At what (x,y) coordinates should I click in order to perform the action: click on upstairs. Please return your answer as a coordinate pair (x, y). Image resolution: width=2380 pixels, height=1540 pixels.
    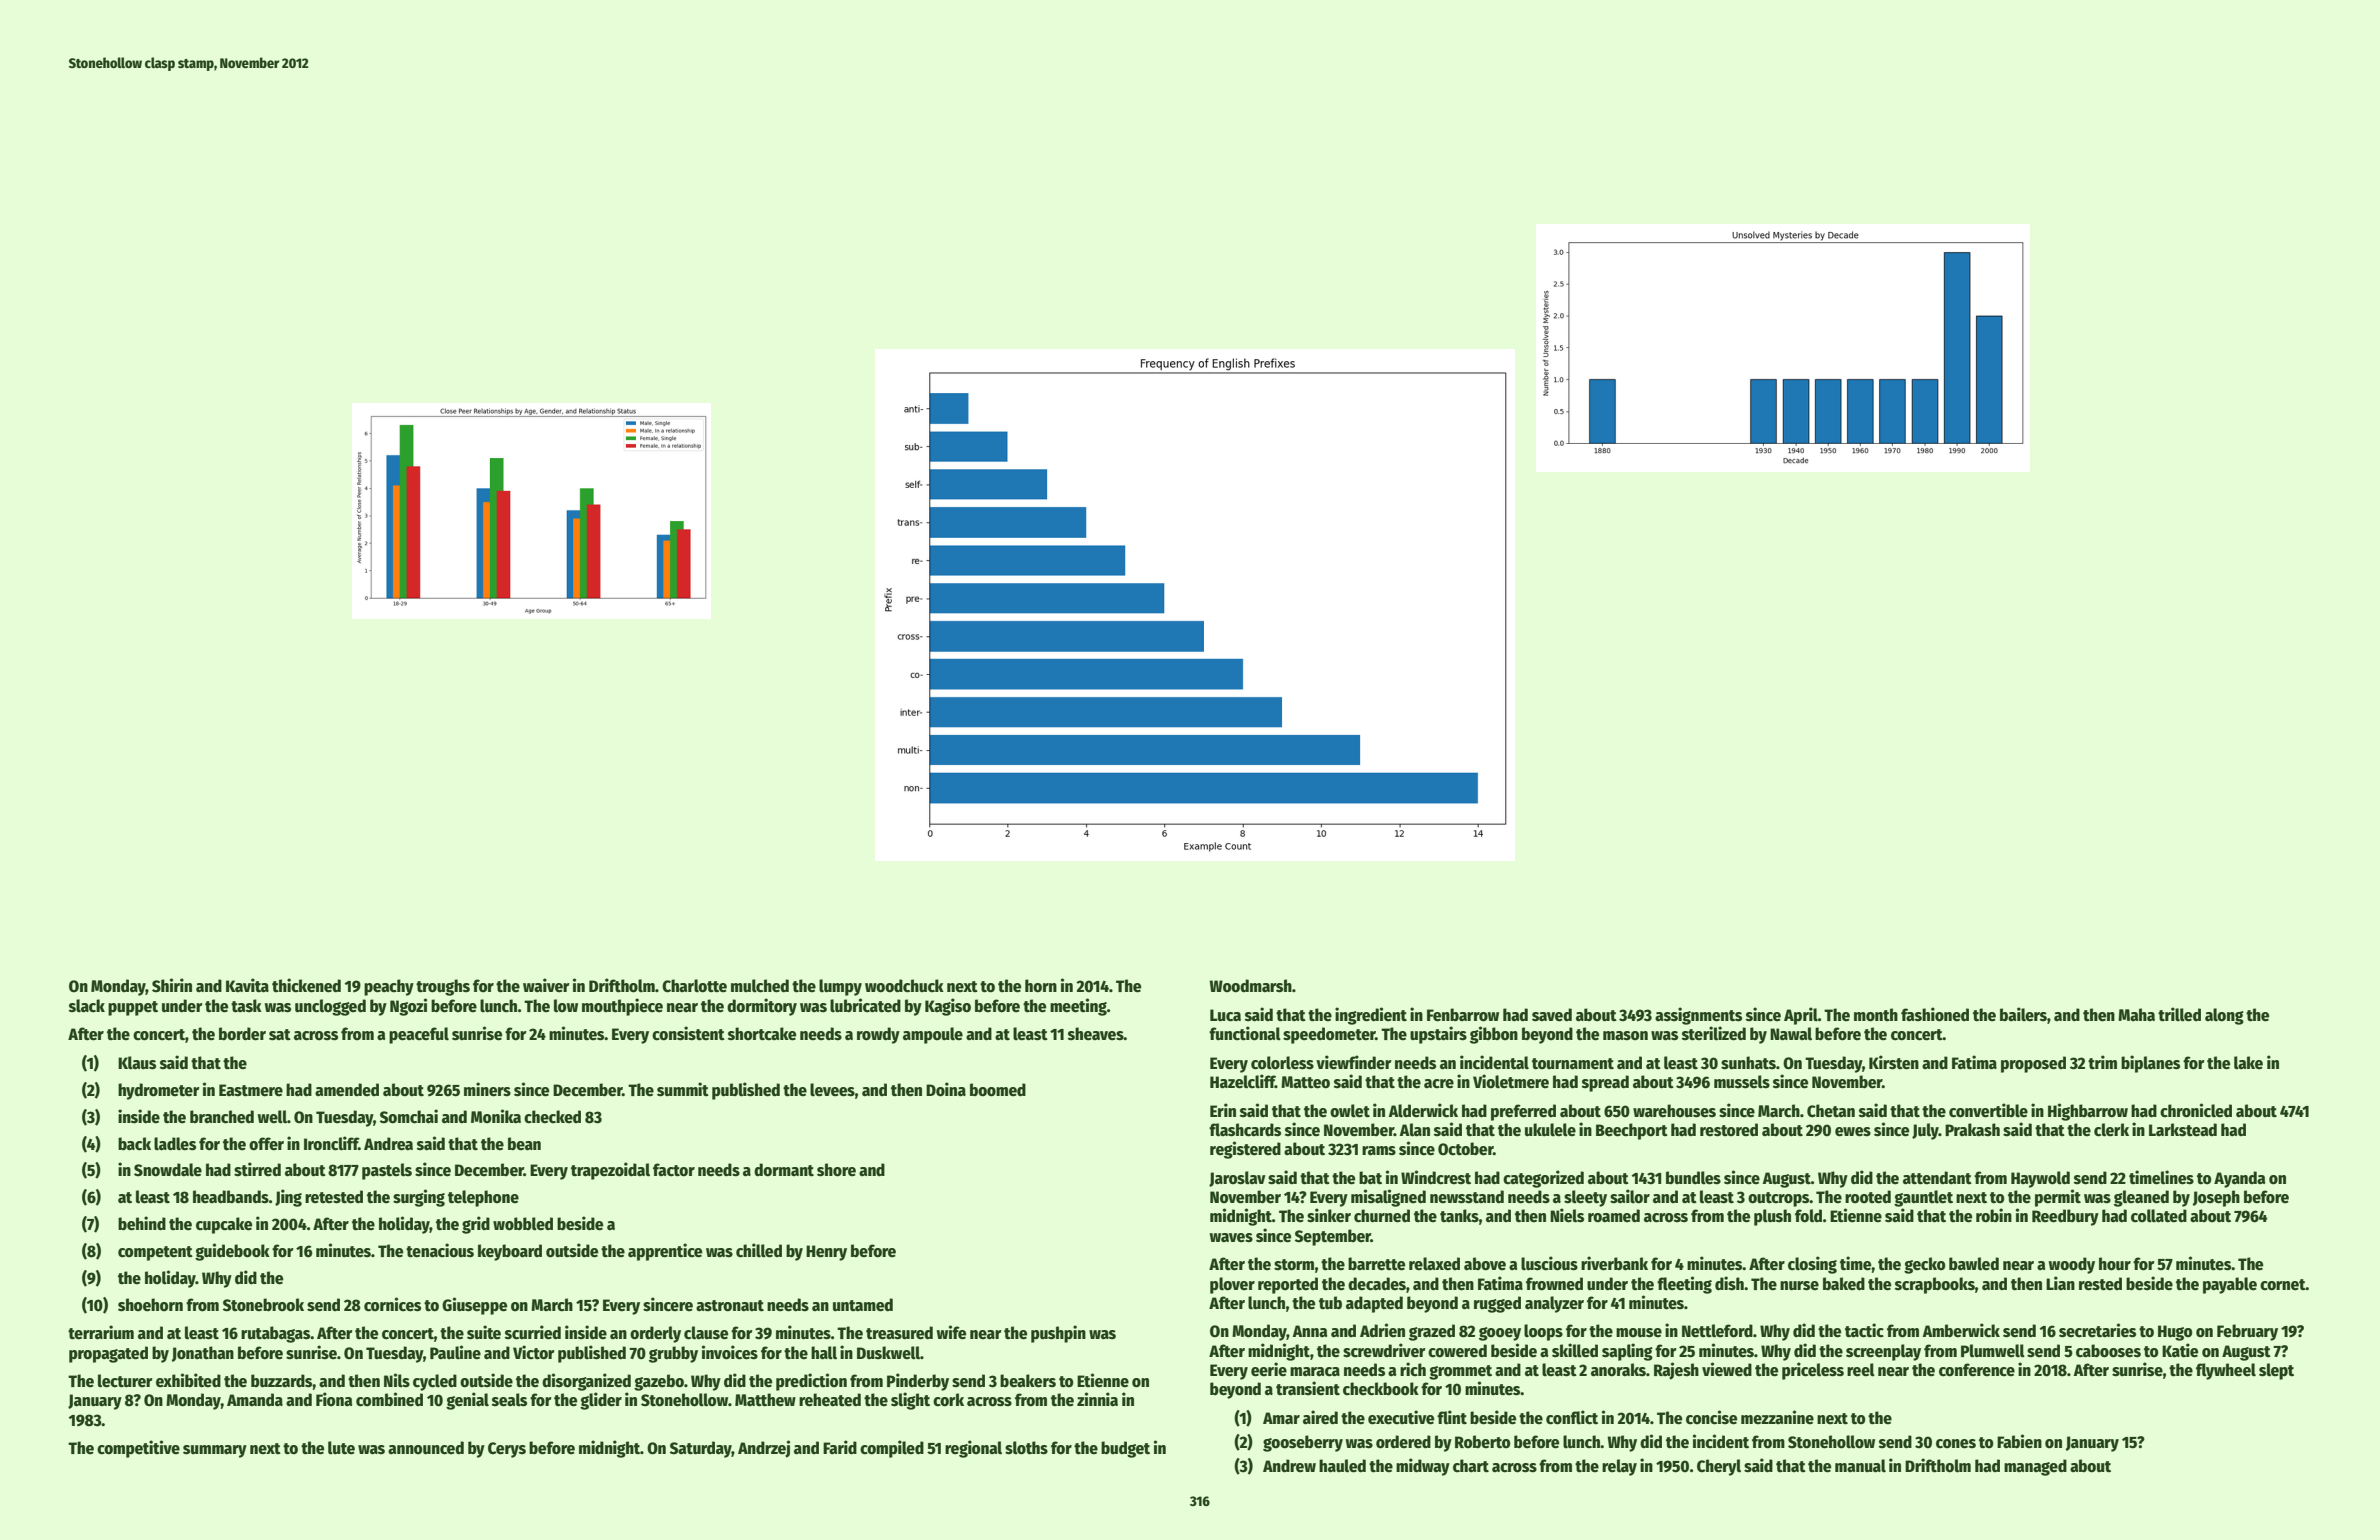
    Looking at the image, I should click on (1438, 1035).
